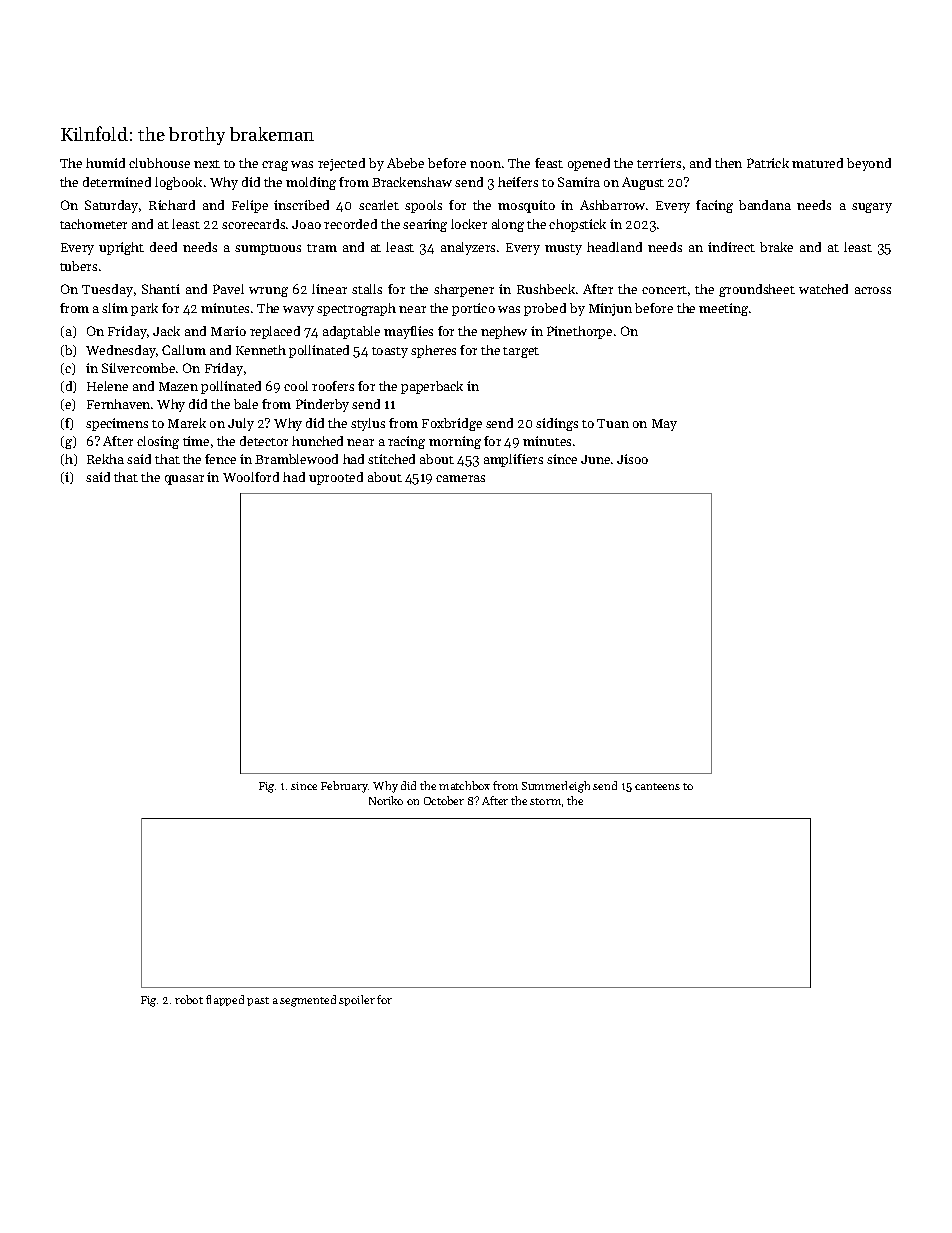 The image size is (952, 1233). What do you see at coordinates (344, 787) in the screenshot?
I see `February` at bounding box center [344, 787].
